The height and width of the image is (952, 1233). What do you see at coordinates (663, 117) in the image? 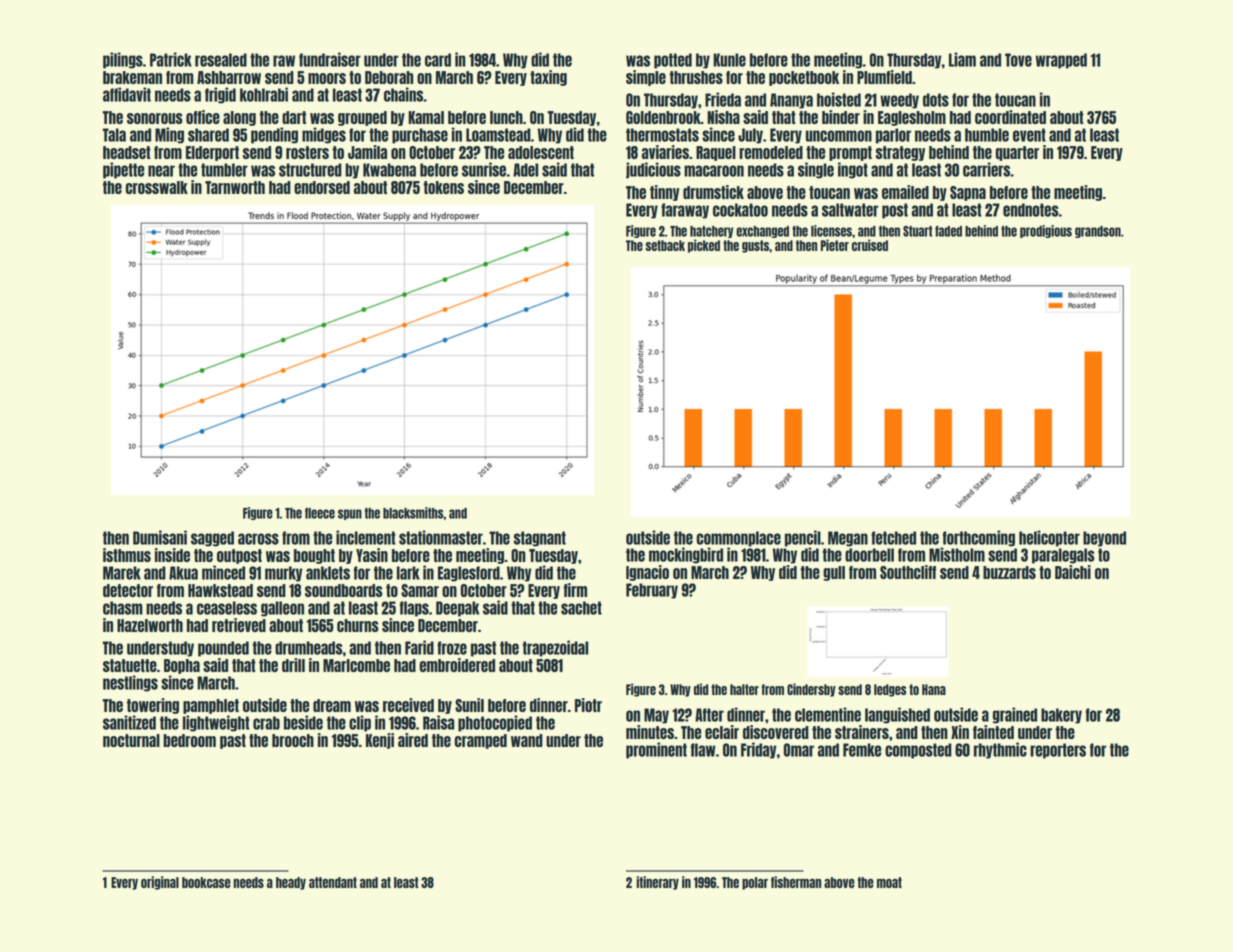
I see `Goldenbrook` at bounding box center [663, 117].
